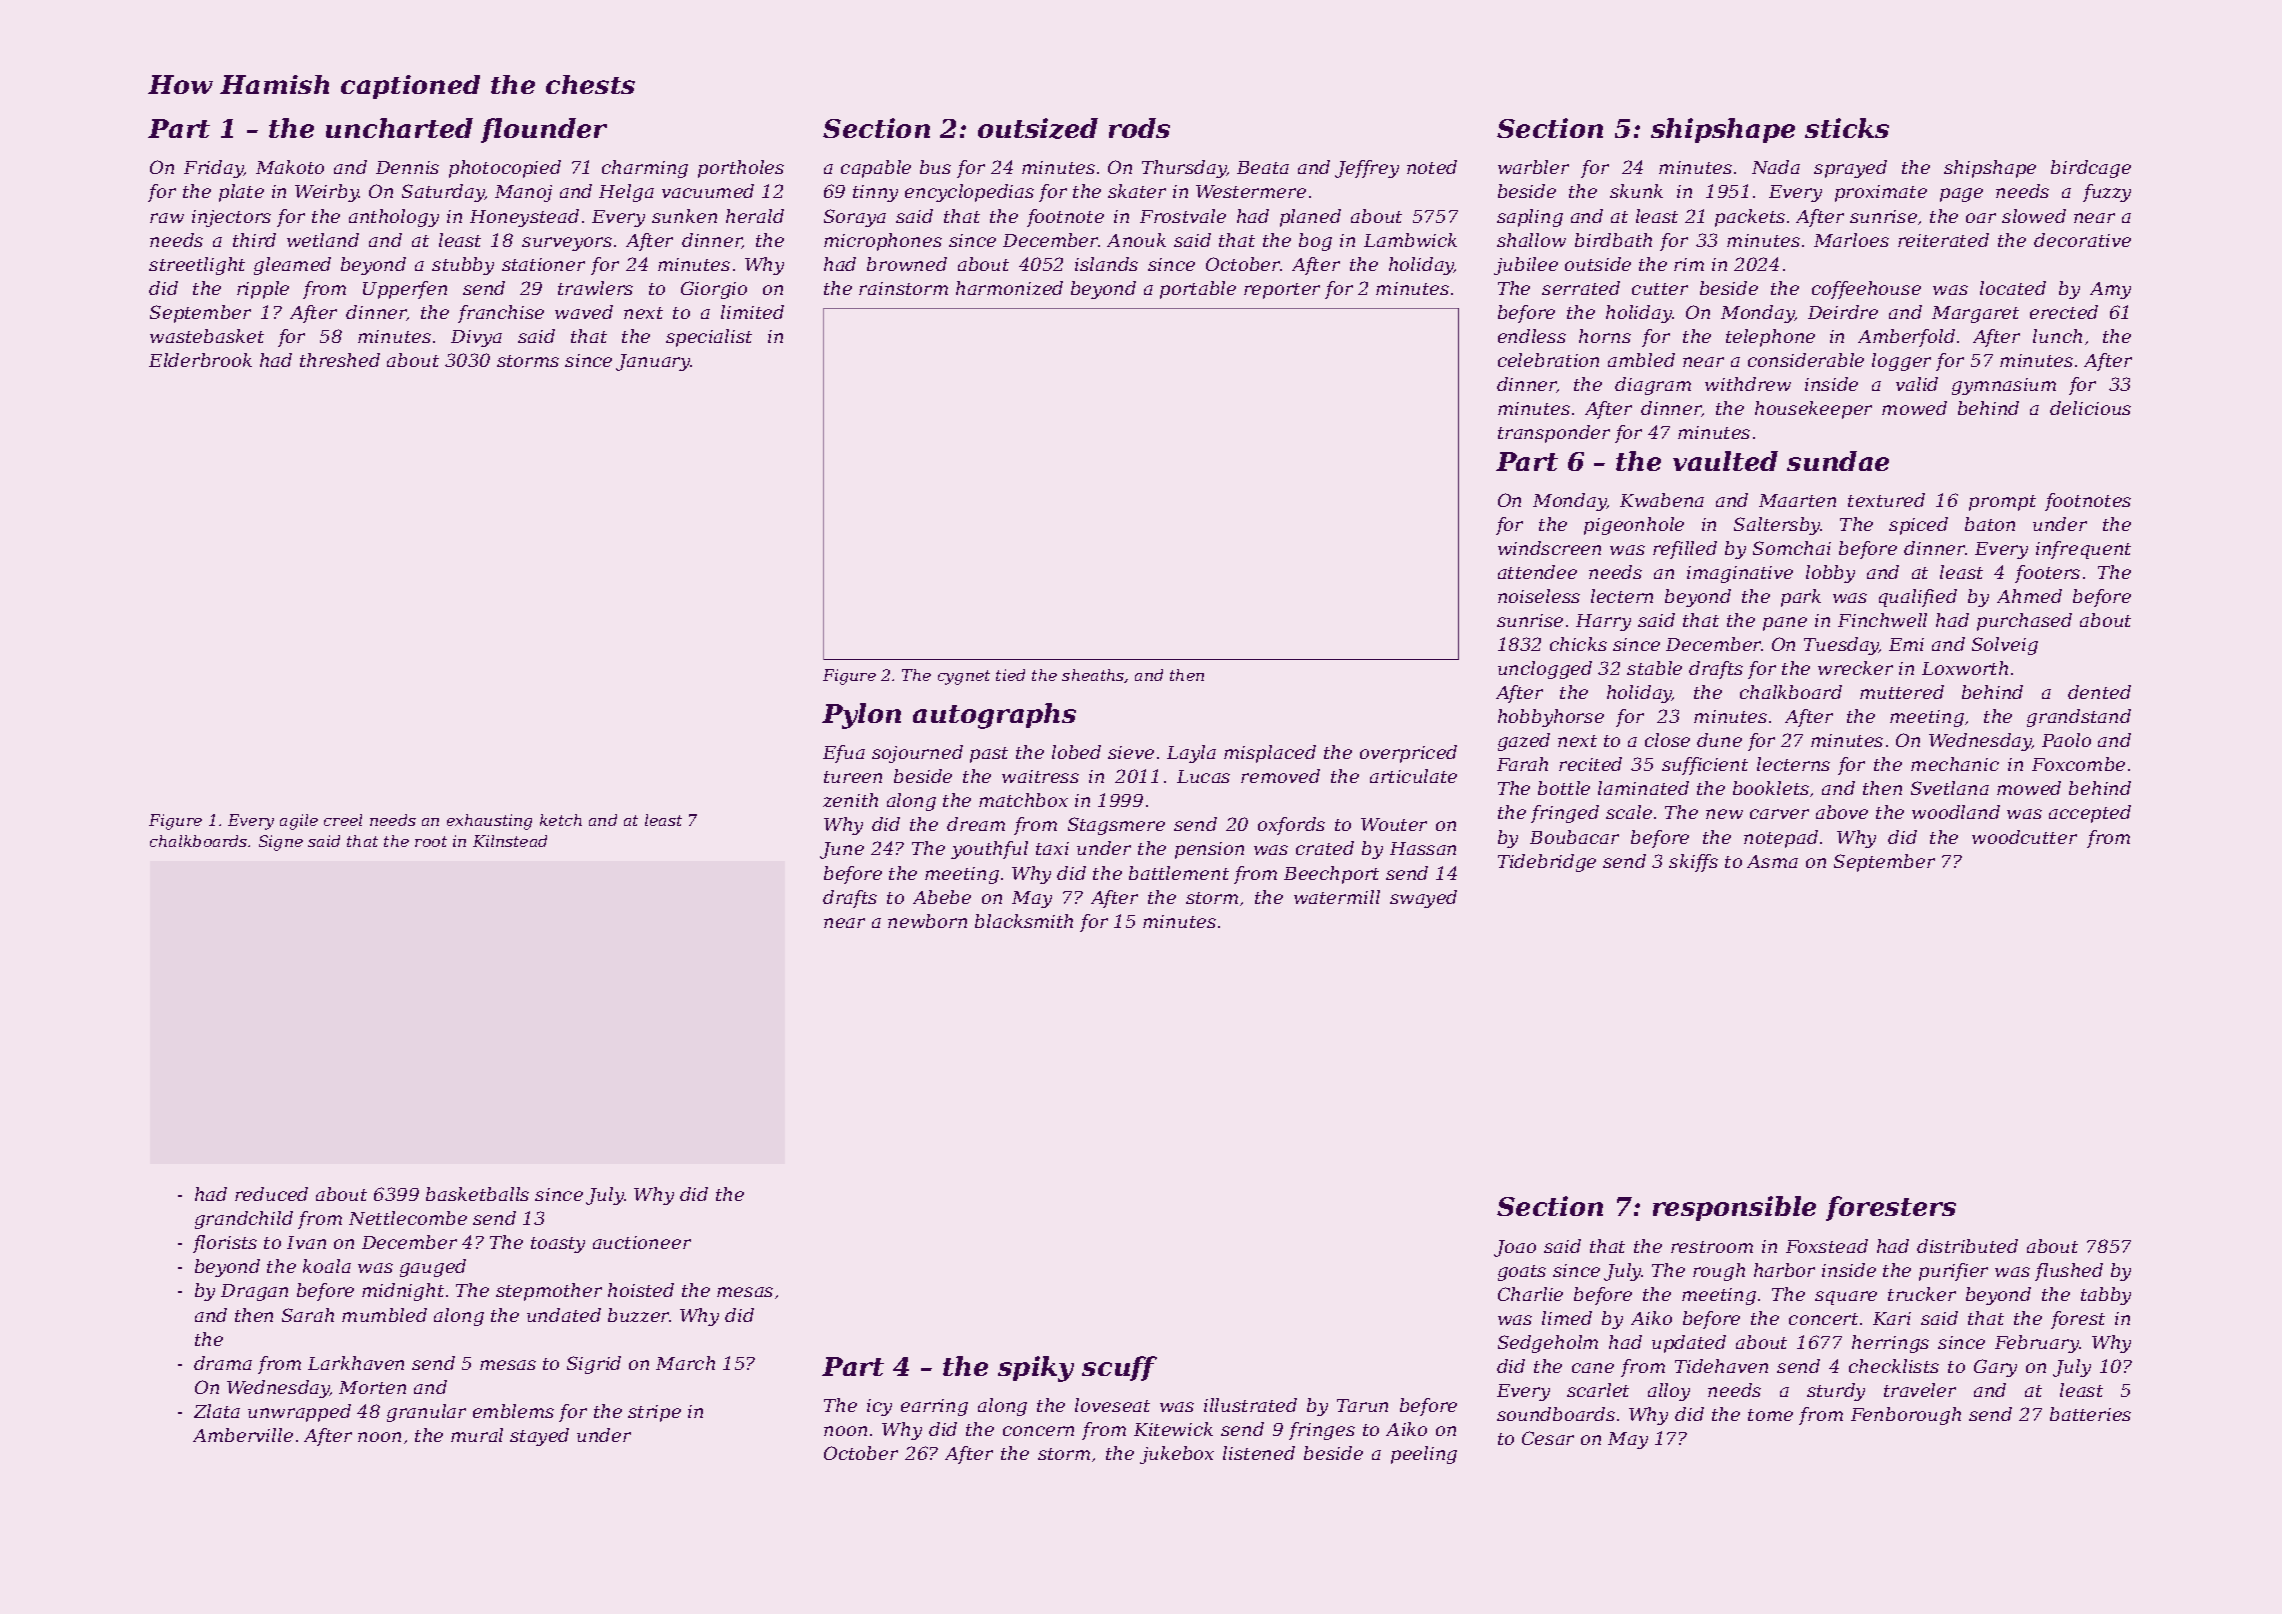 The image size is (2282, 1614). I want to click on exhausting, so click(489, 822).
